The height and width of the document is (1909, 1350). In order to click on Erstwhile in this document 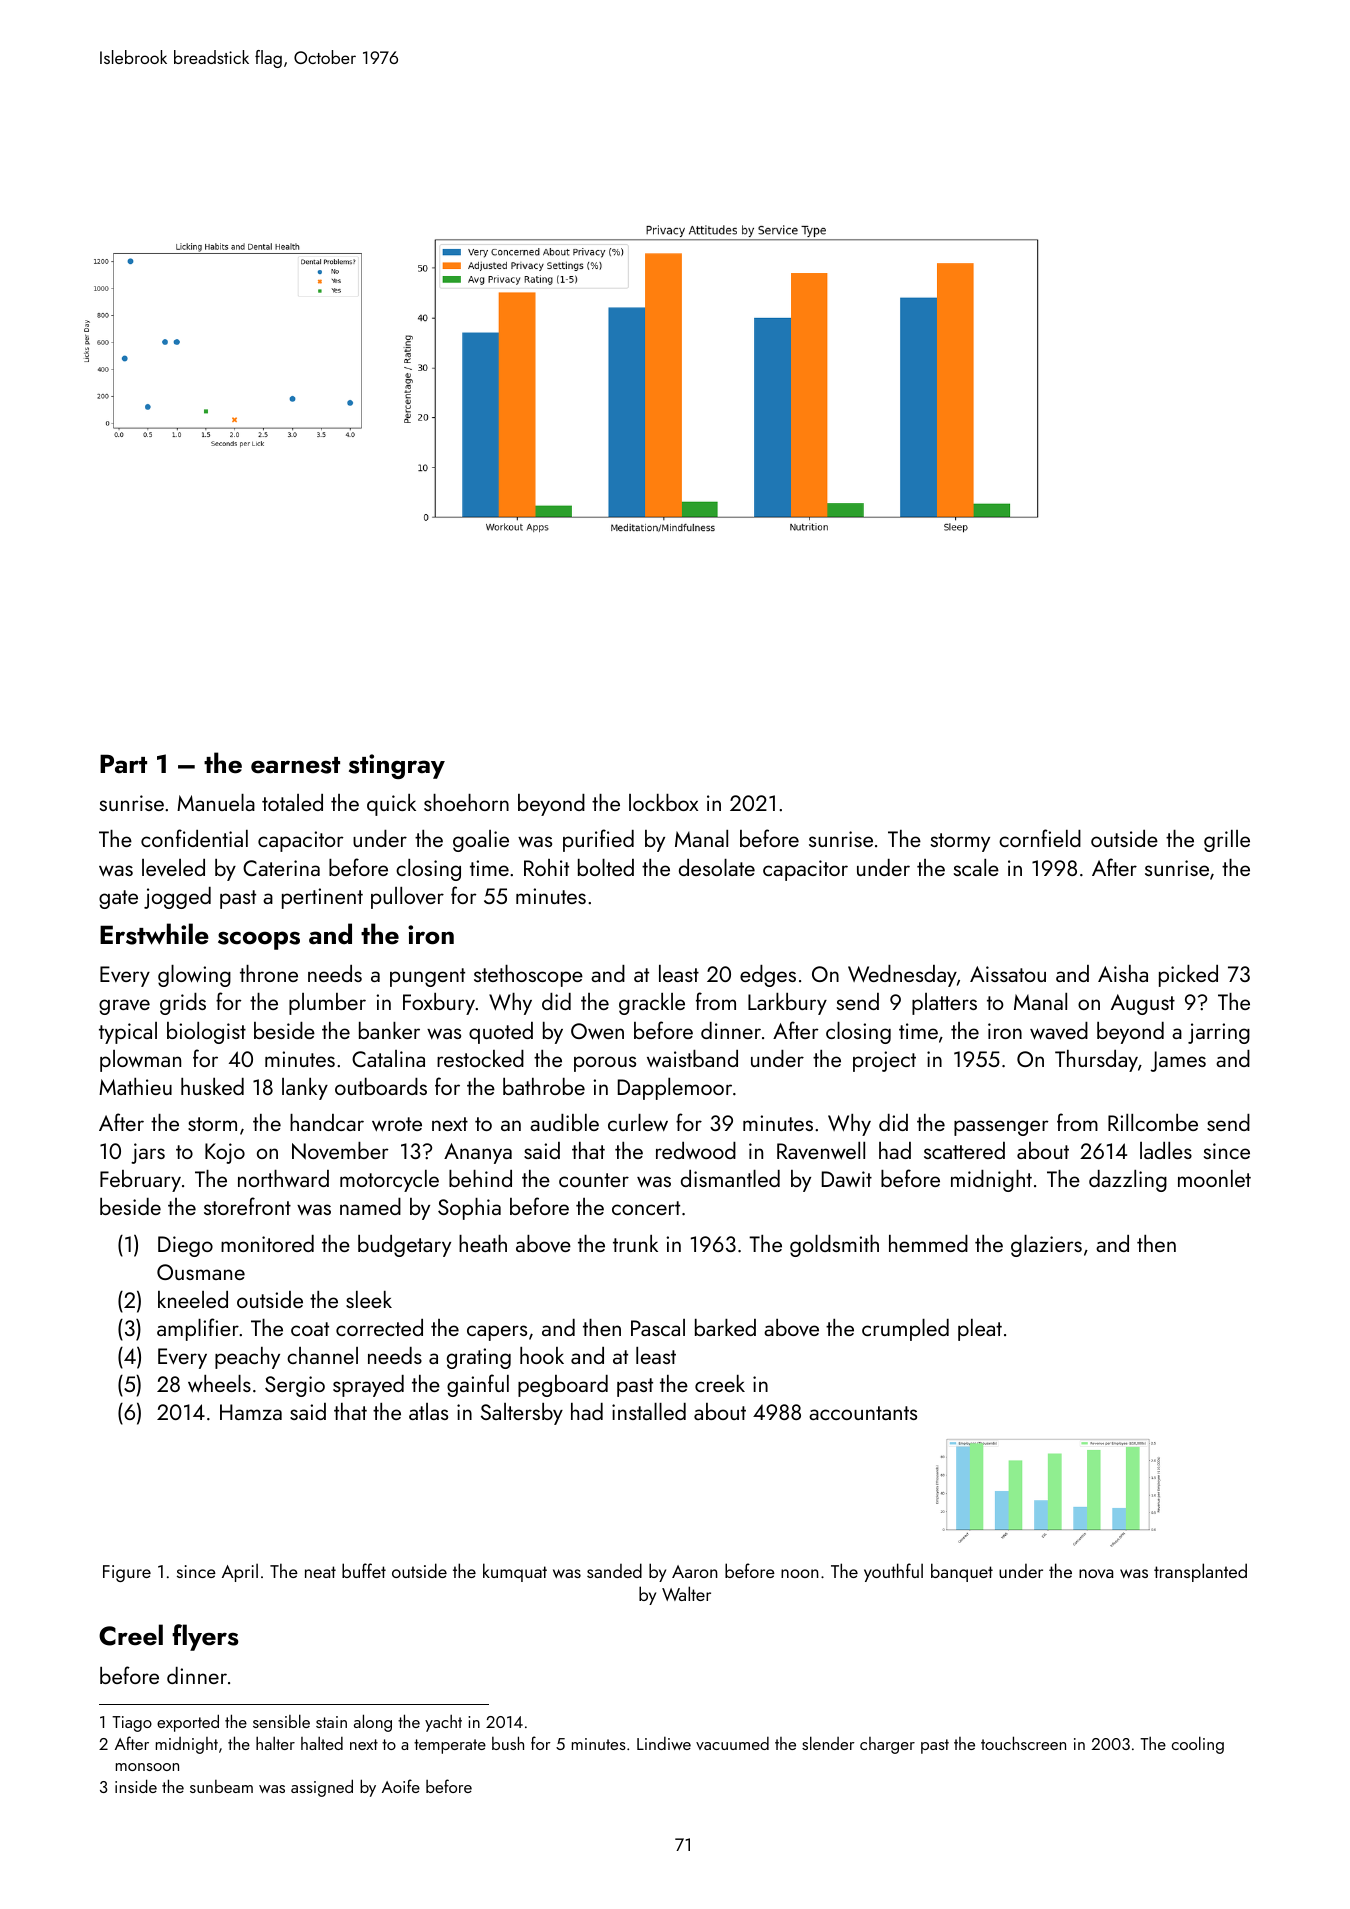, I will do `click(154, 934)`.
